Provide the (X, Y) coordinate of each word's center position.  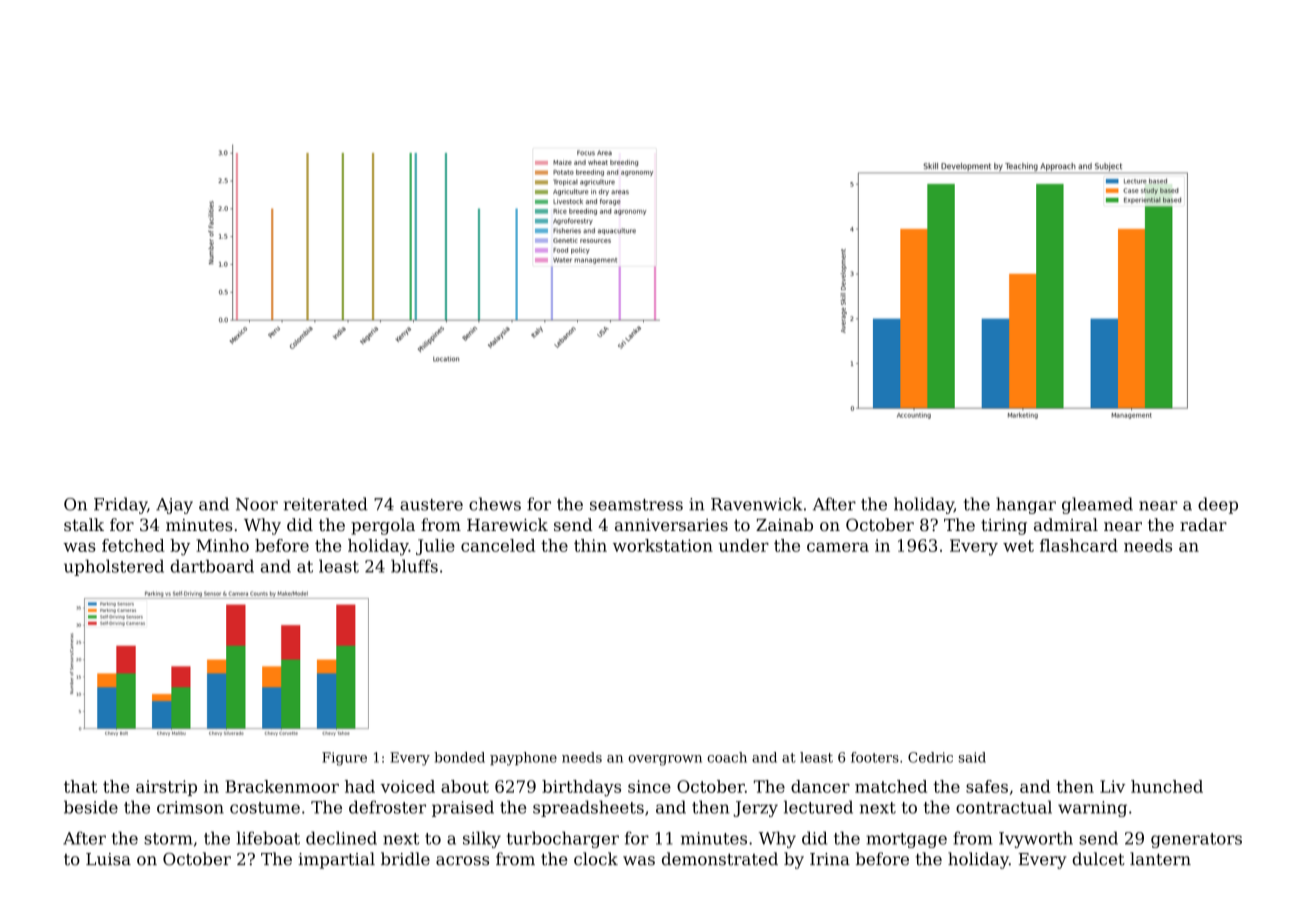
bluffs (414, 566)
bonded (459, 757)
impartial (336, 860)
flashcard (1079, 545)
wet (1018, 546)
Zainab (784, 524)
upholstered (114, 567)
